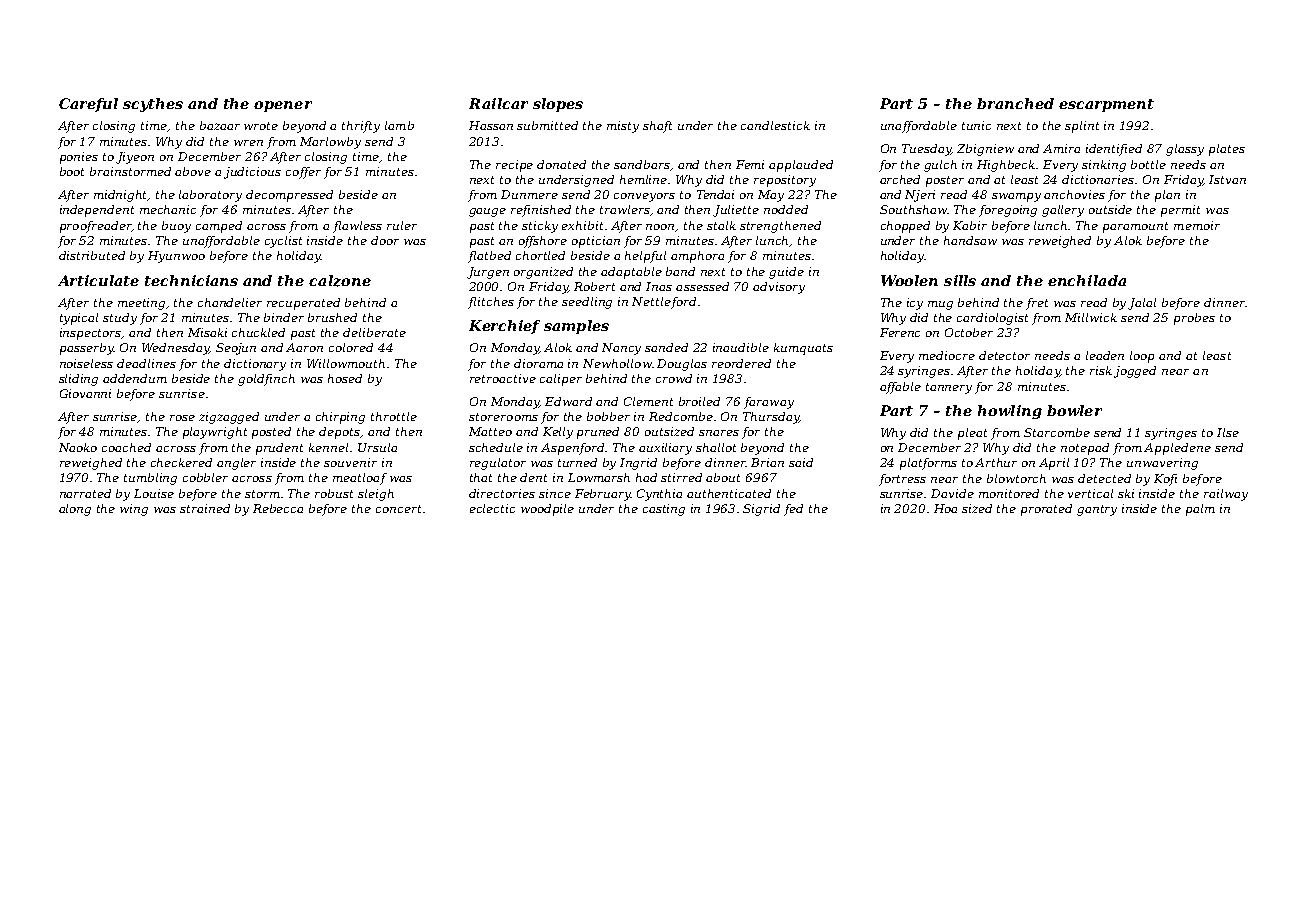  What do you see at coordinates (803, 349) in the screenshot?
I see `kumquats` at bounding box center [803, 349].
